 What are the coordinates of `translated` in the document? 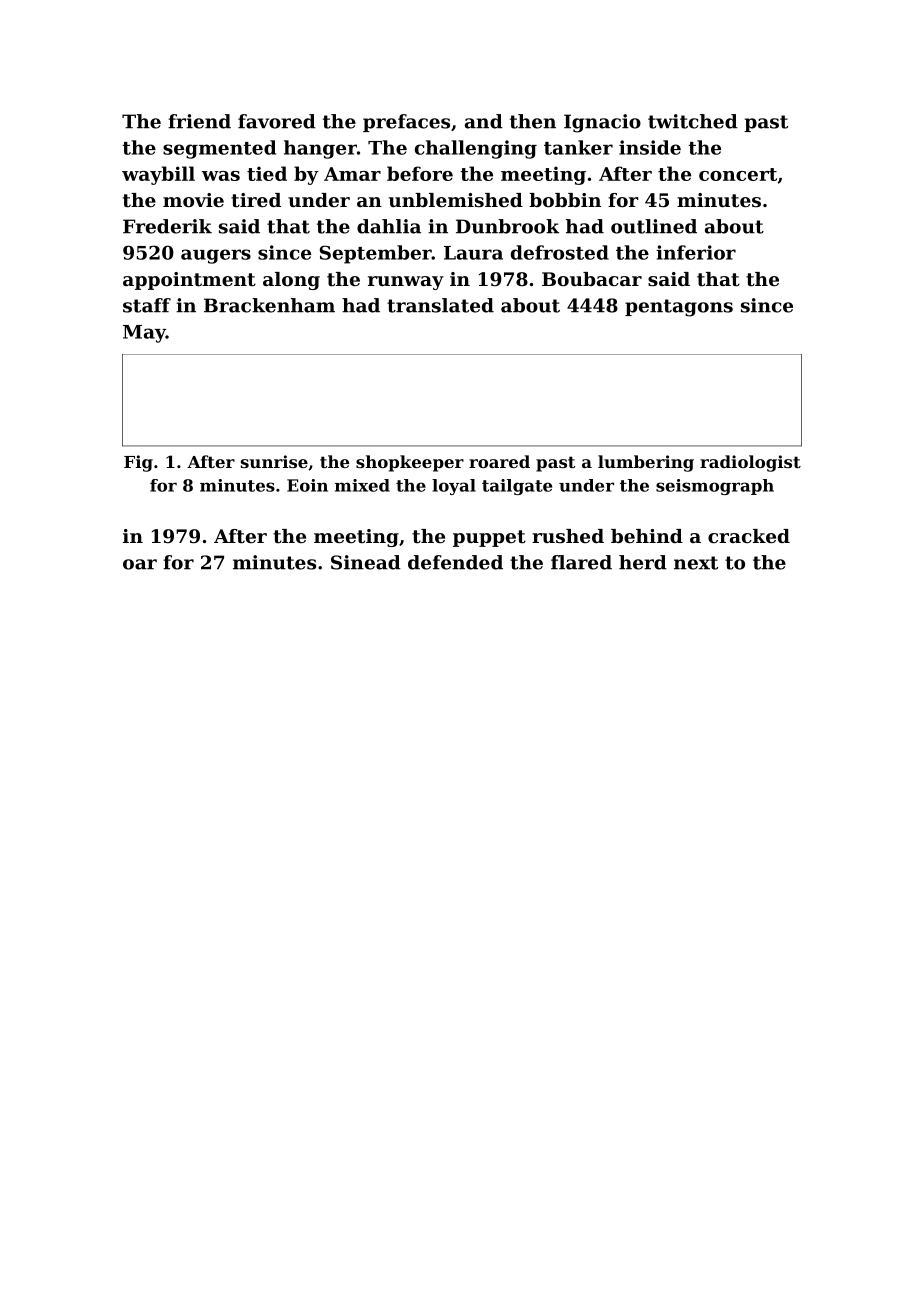 It's located at (440, 305).
